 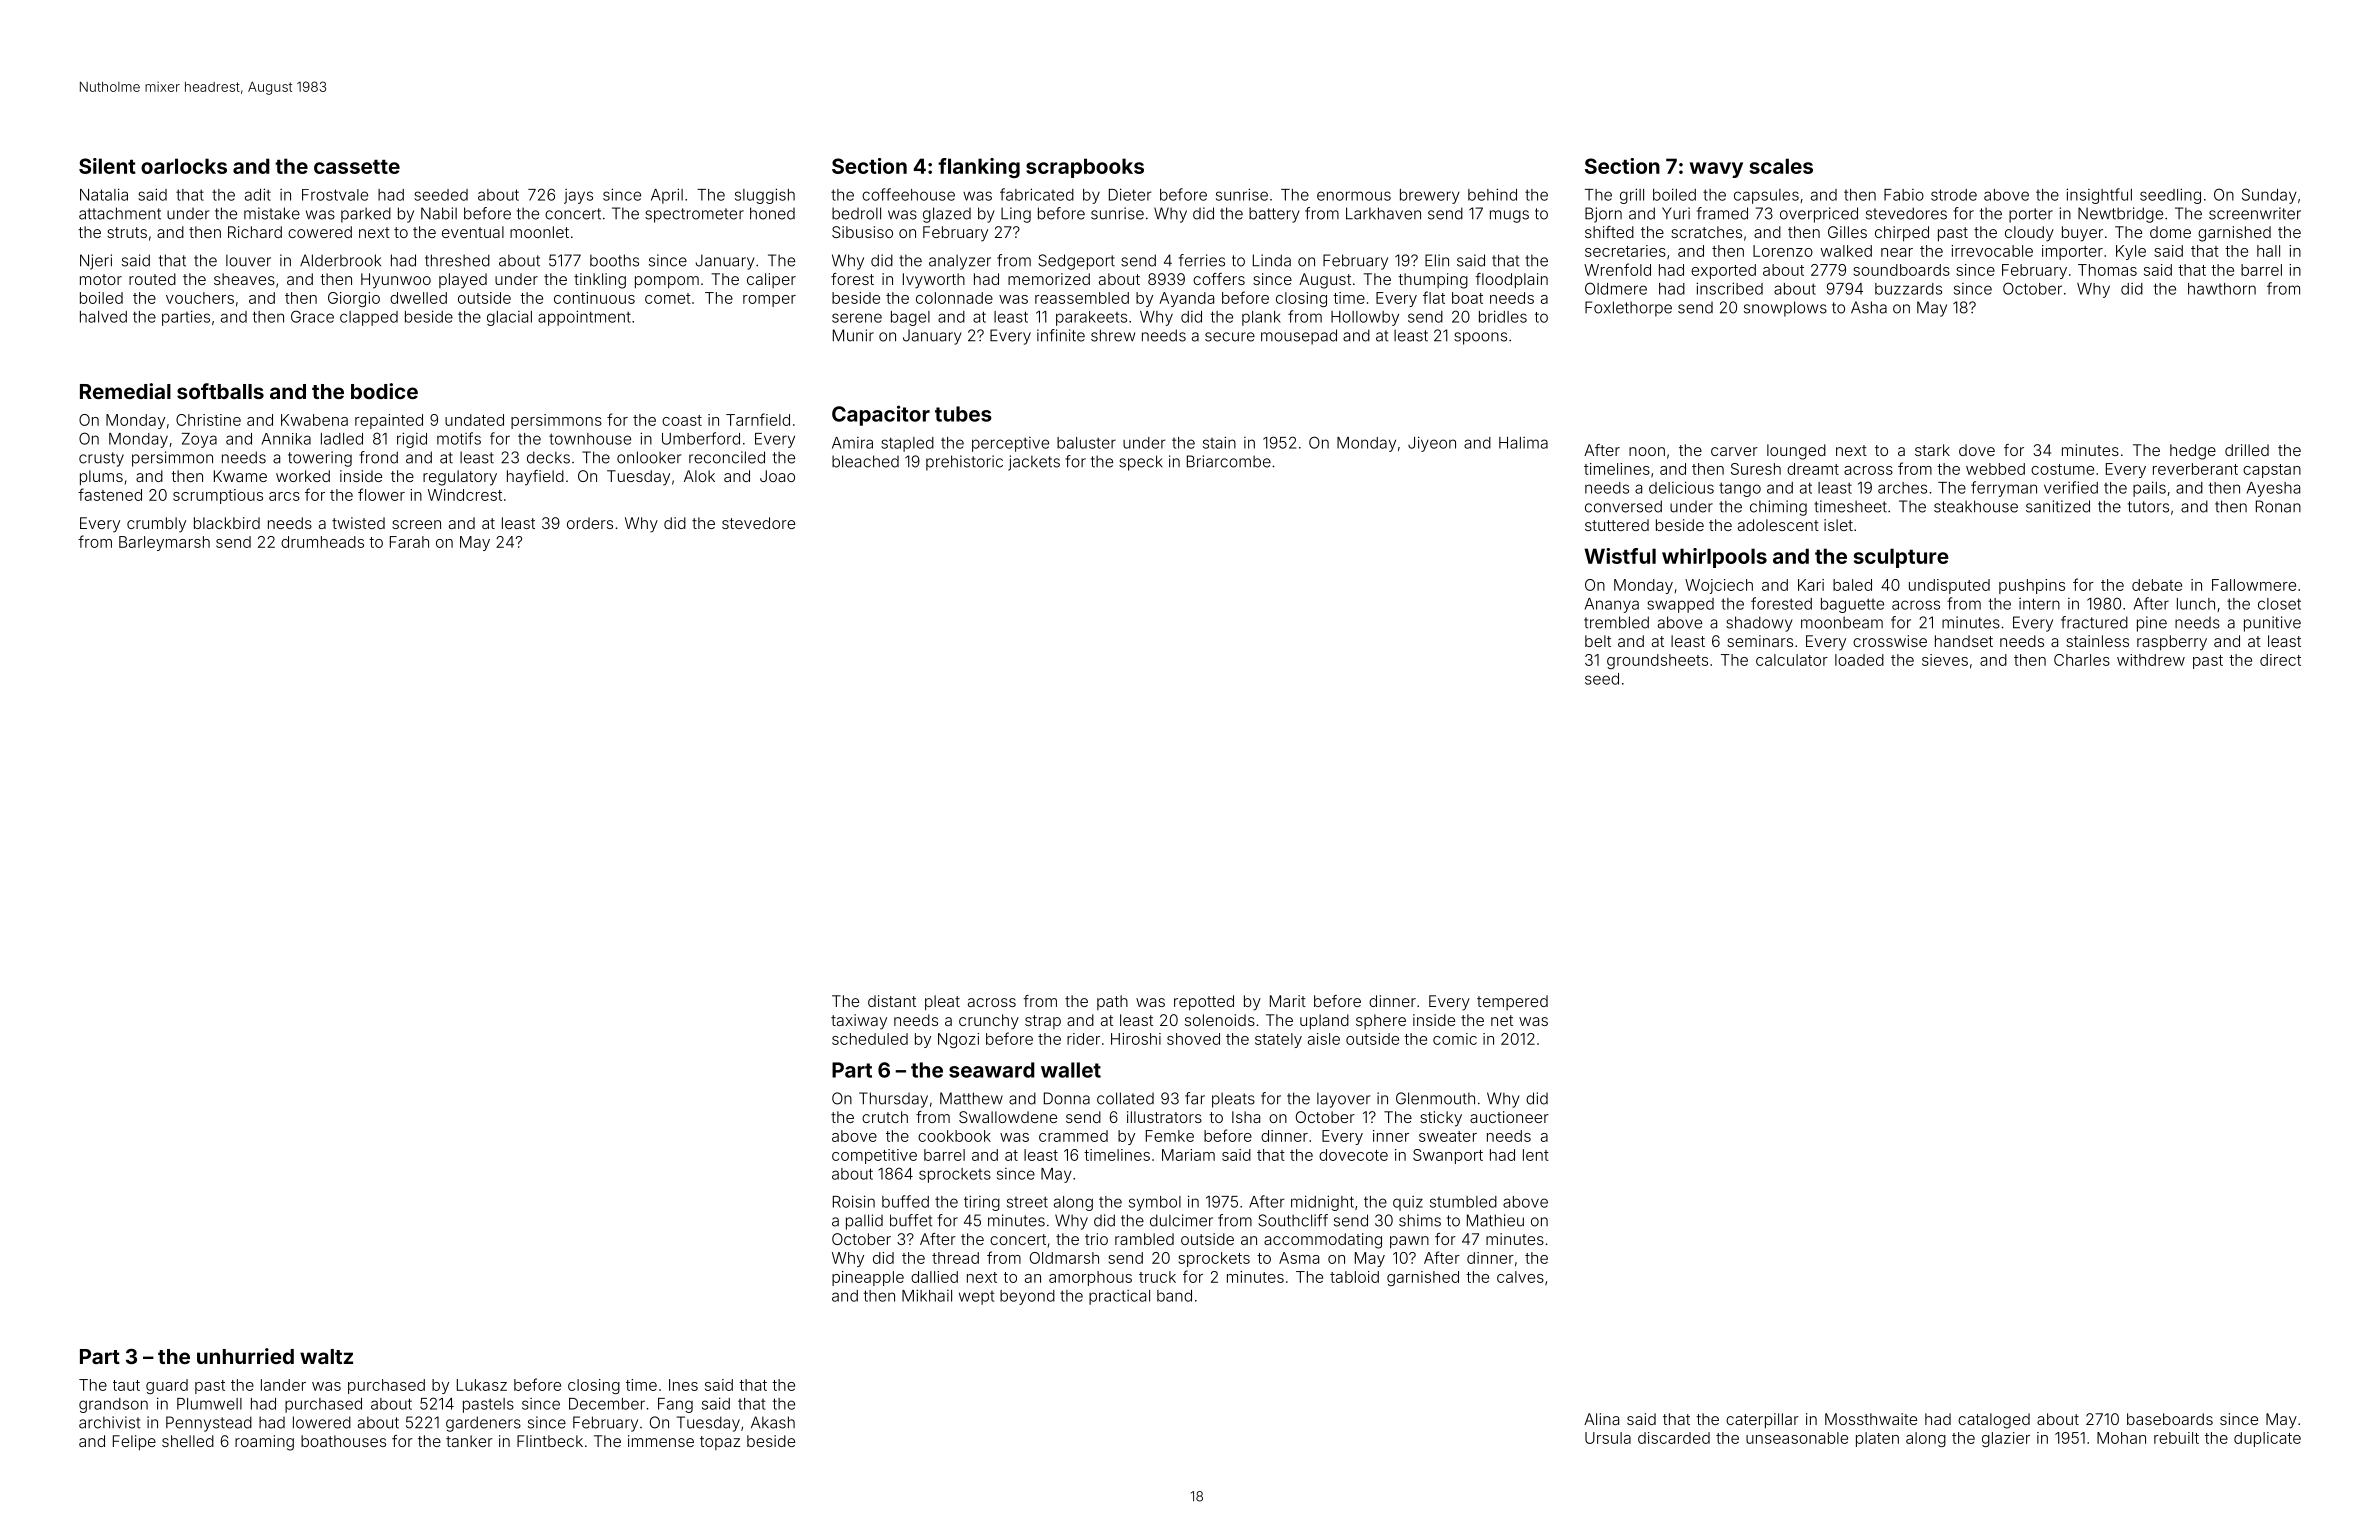 What do you see at coordinates (2222, 289) in the screenshot?
I see `hawthorn` at bounding box center [2222, 289].
